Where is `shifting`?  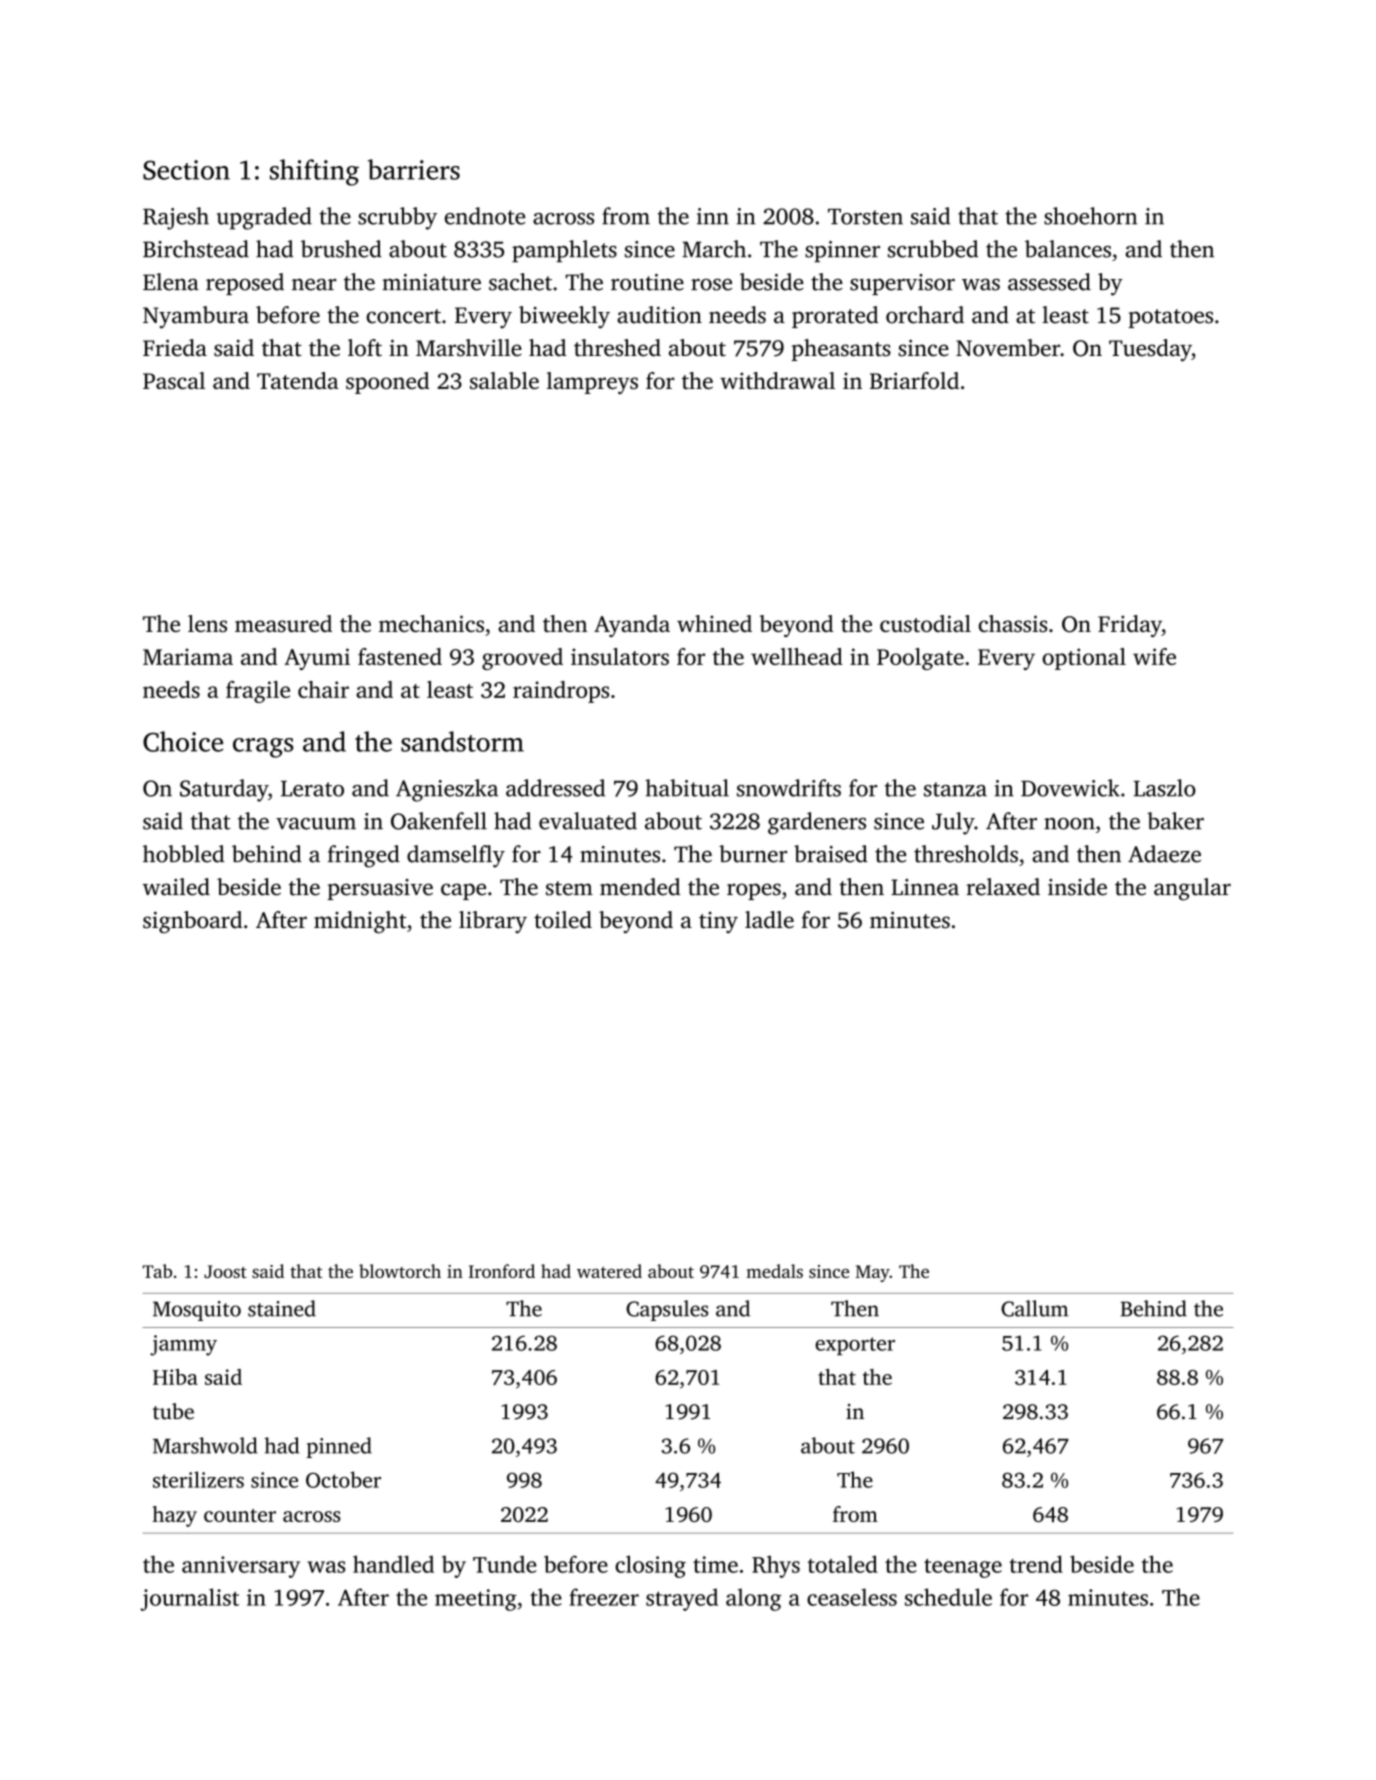 shifting is located at coordinates (314, 172).
